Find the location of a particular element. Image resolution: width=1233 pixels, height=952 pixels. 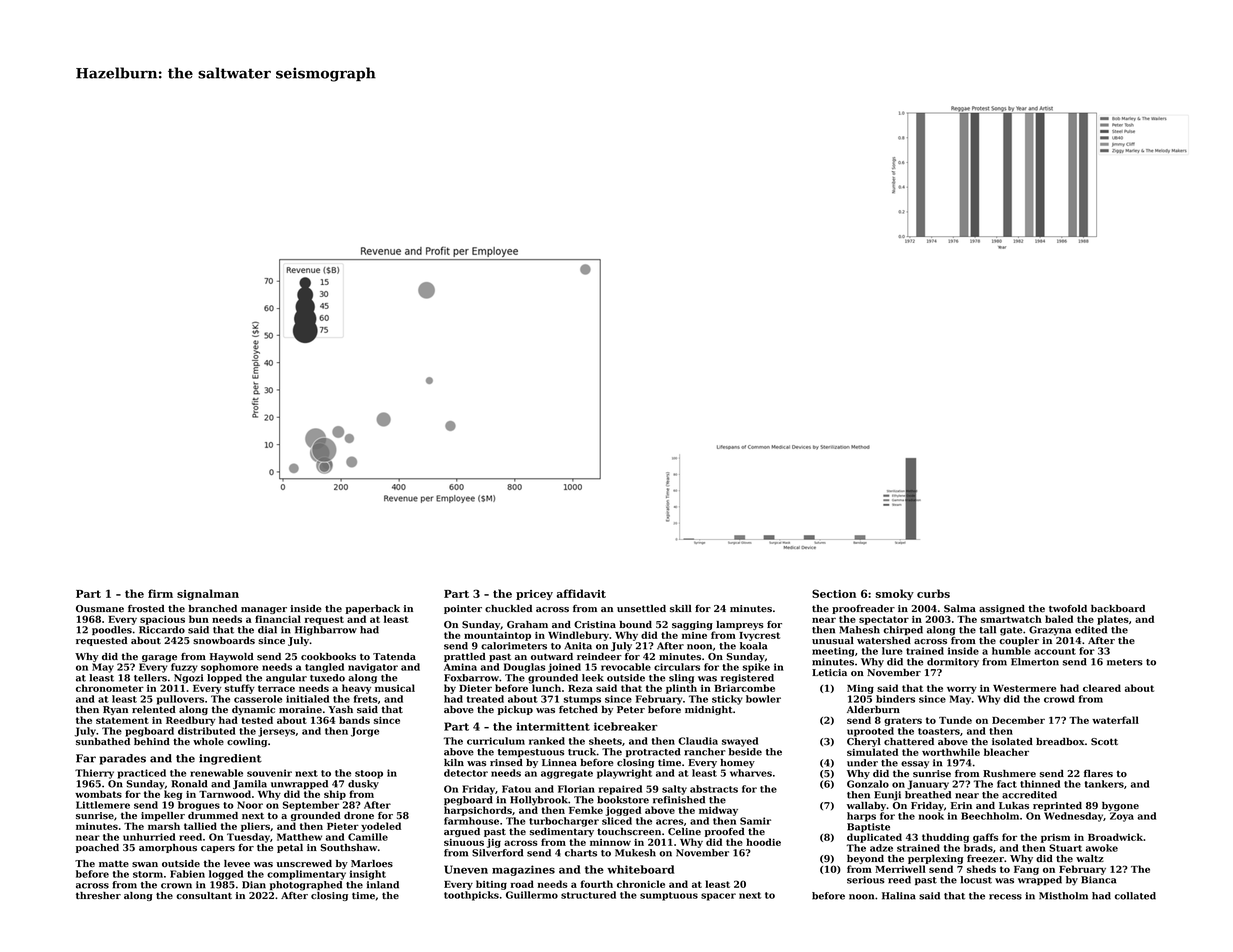

logged is located at coordinates (226, 875).
